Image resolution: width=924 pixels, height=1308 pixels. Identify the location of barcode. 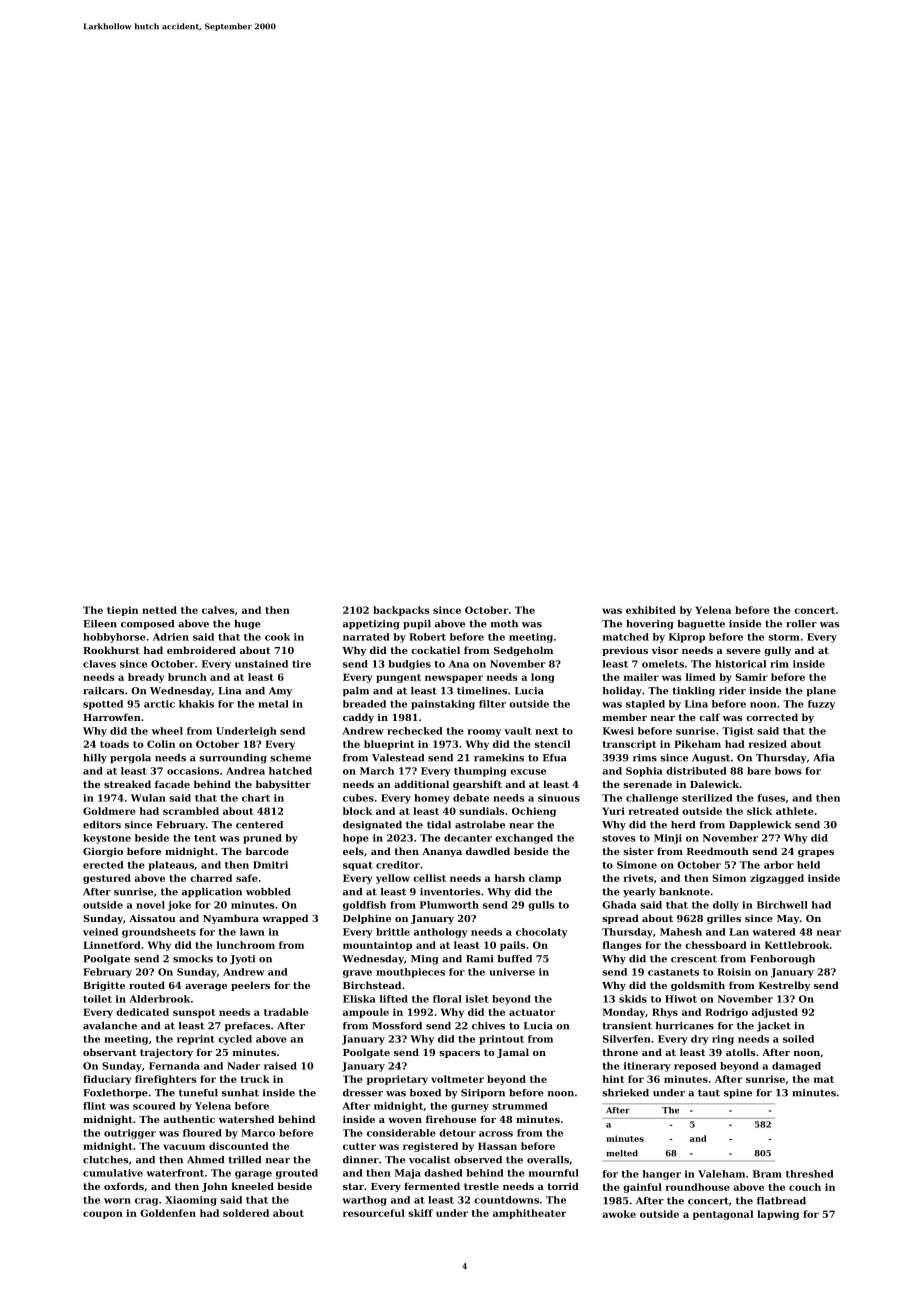
(267, 851).
